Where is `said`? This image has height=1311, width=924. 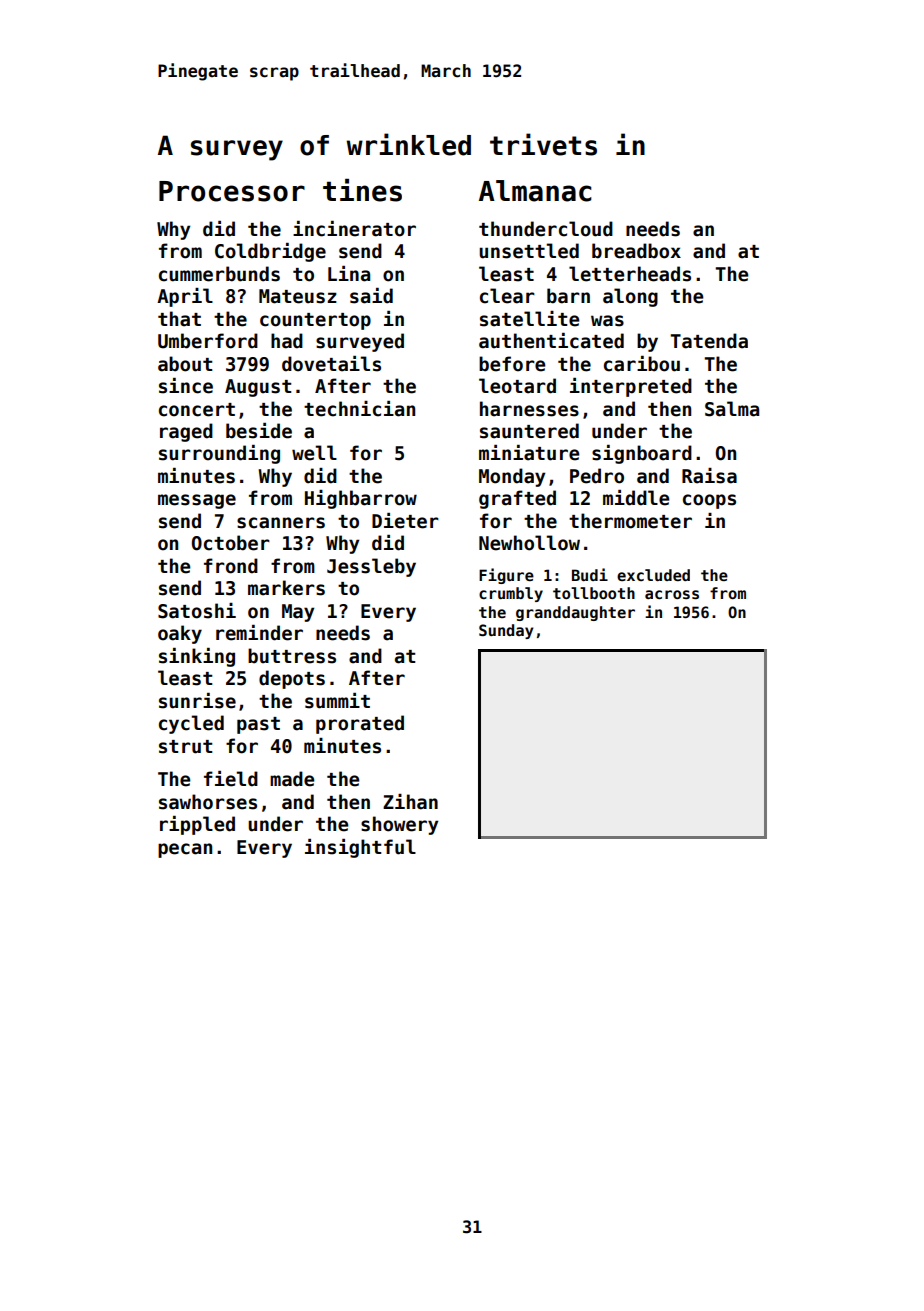 said is located at coordinates (371, 296).
